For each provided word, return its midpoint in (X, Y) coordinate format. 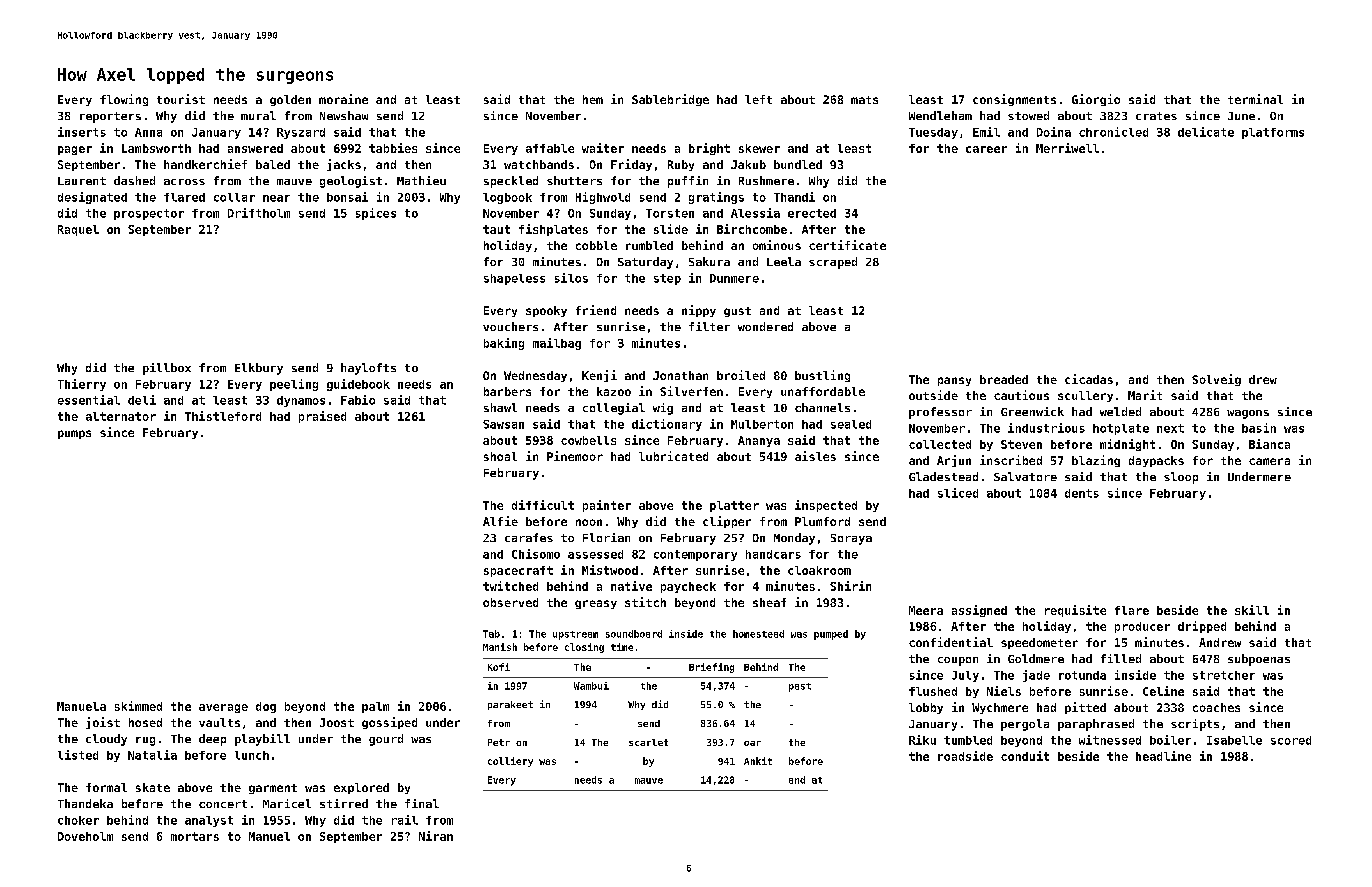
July (965, 676)
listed (78, 755)
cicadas (1089, 379)
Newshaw (344, 115)
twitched (510, 586)
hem (593, 99)
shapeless (514, 279)
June (1241, 116)
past (800, 687)
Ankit (758, 761)
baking (504, 344)
